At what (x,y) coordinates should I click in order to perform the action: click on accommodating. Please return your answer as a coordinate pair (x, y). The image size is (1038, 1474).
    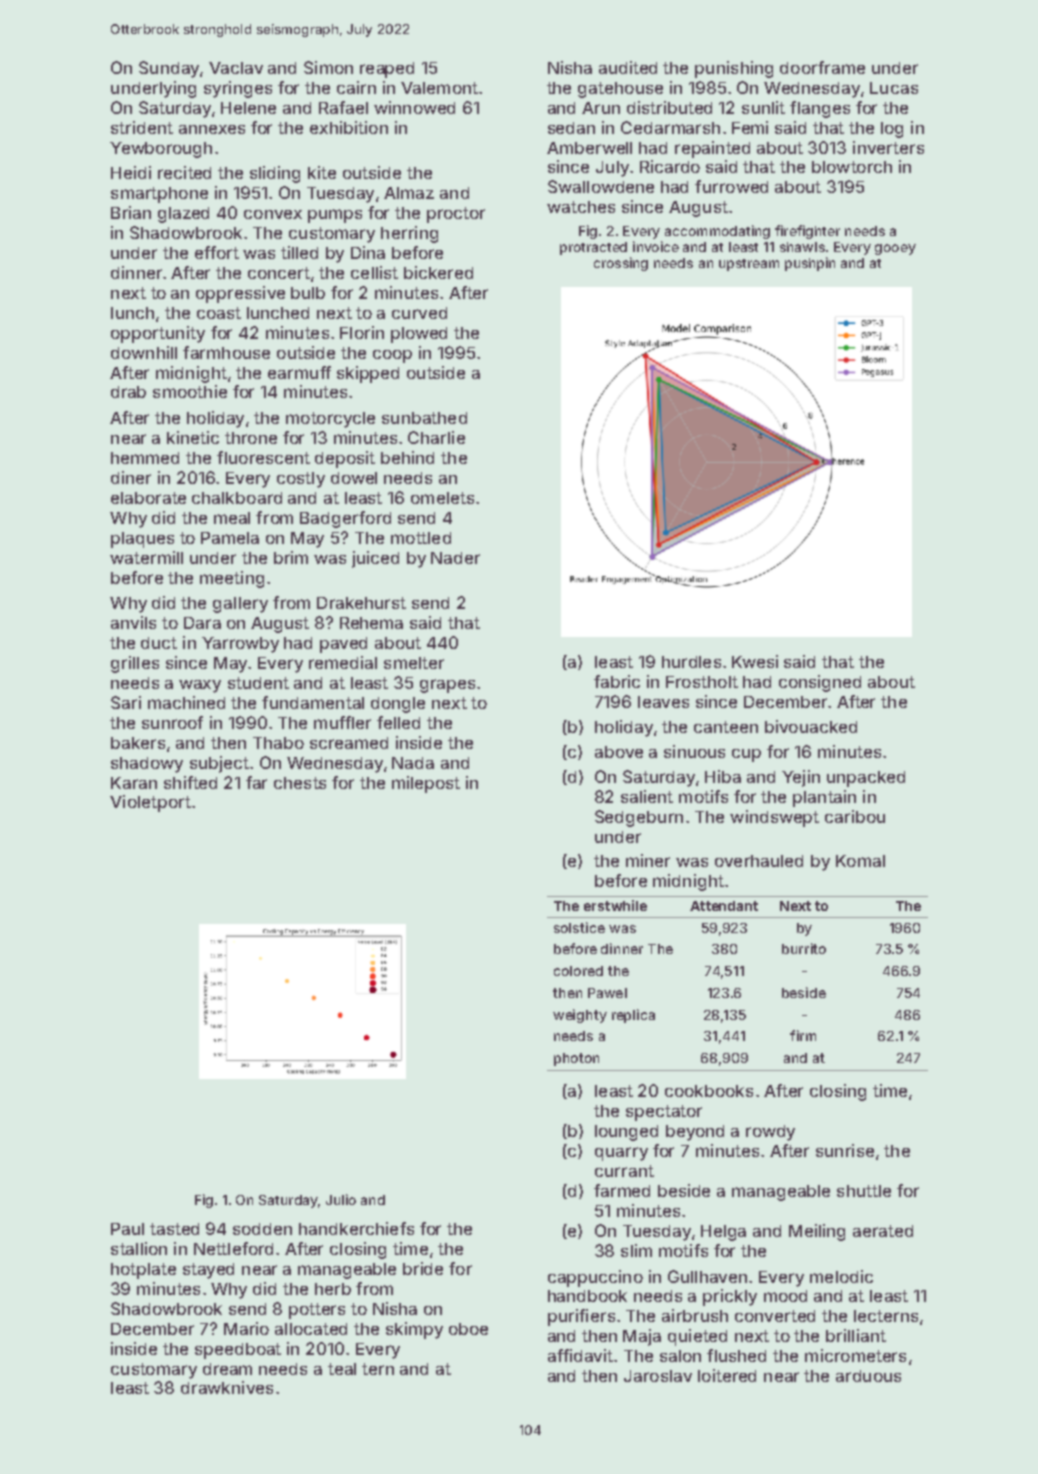
    Looking at the image, I should click on (717, 232).
